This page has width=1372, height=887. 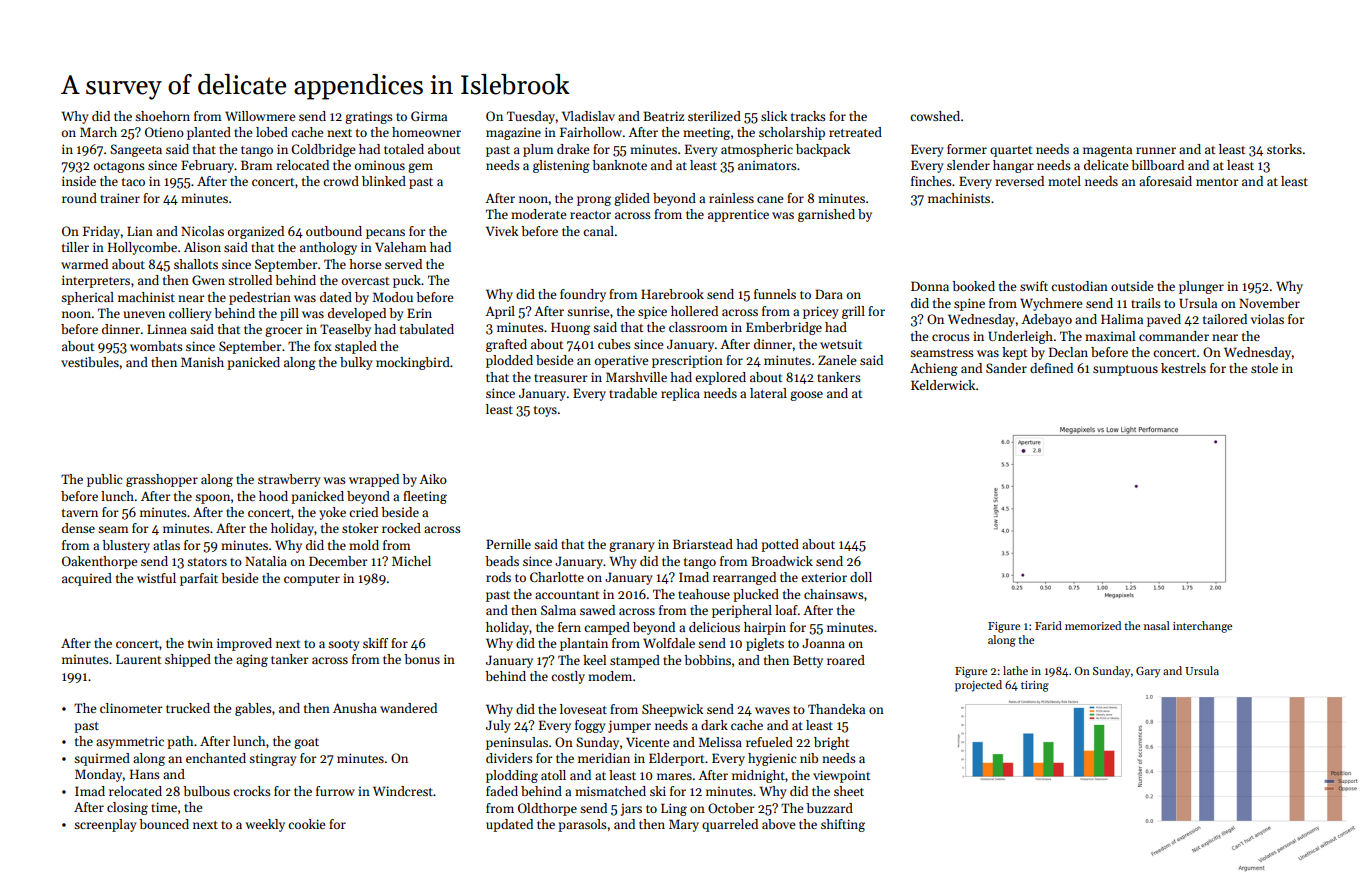 I want to click on public, so click(x=104, y=480).
